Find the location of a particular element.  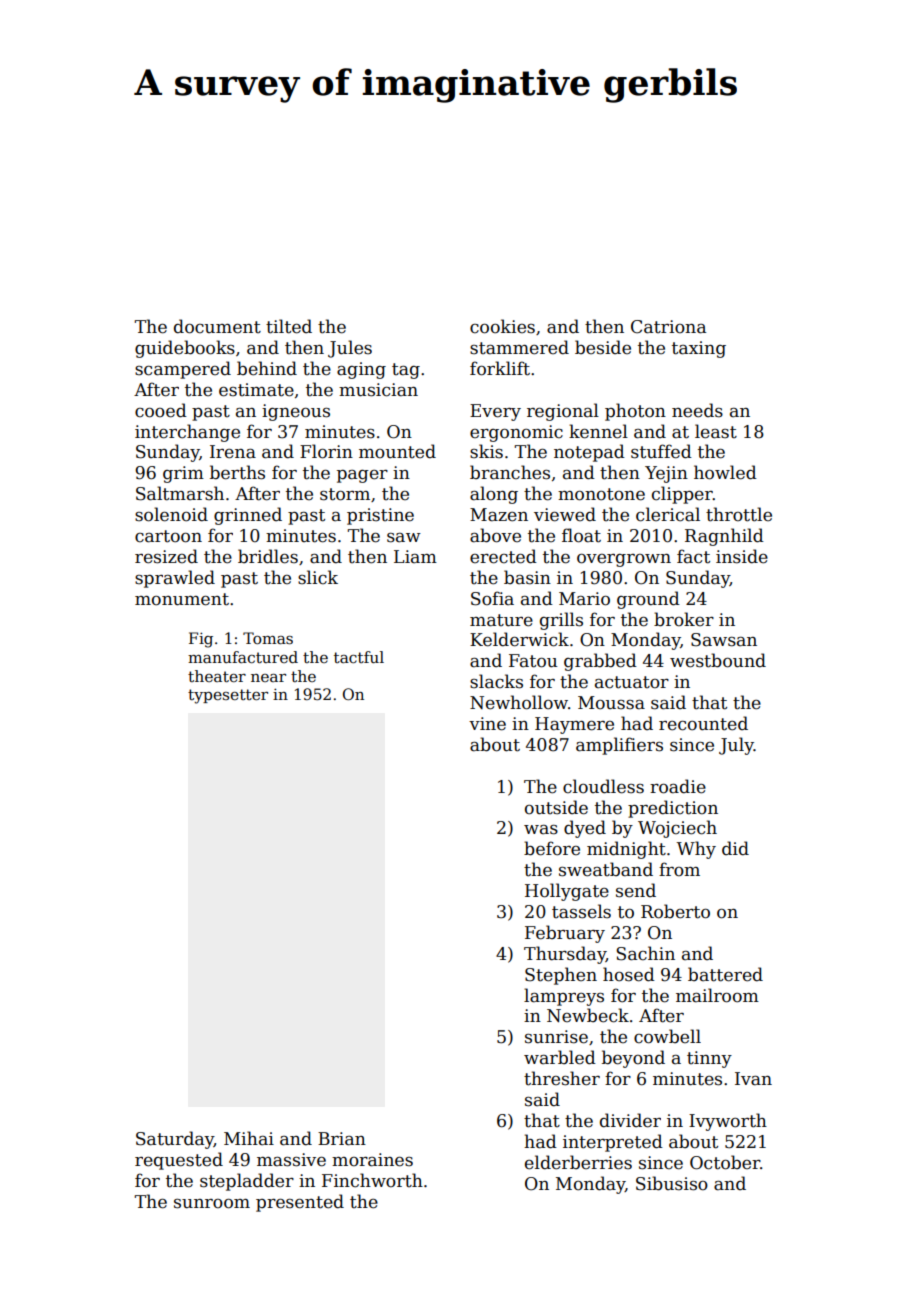

grim is located at coordinates (183, 474).
